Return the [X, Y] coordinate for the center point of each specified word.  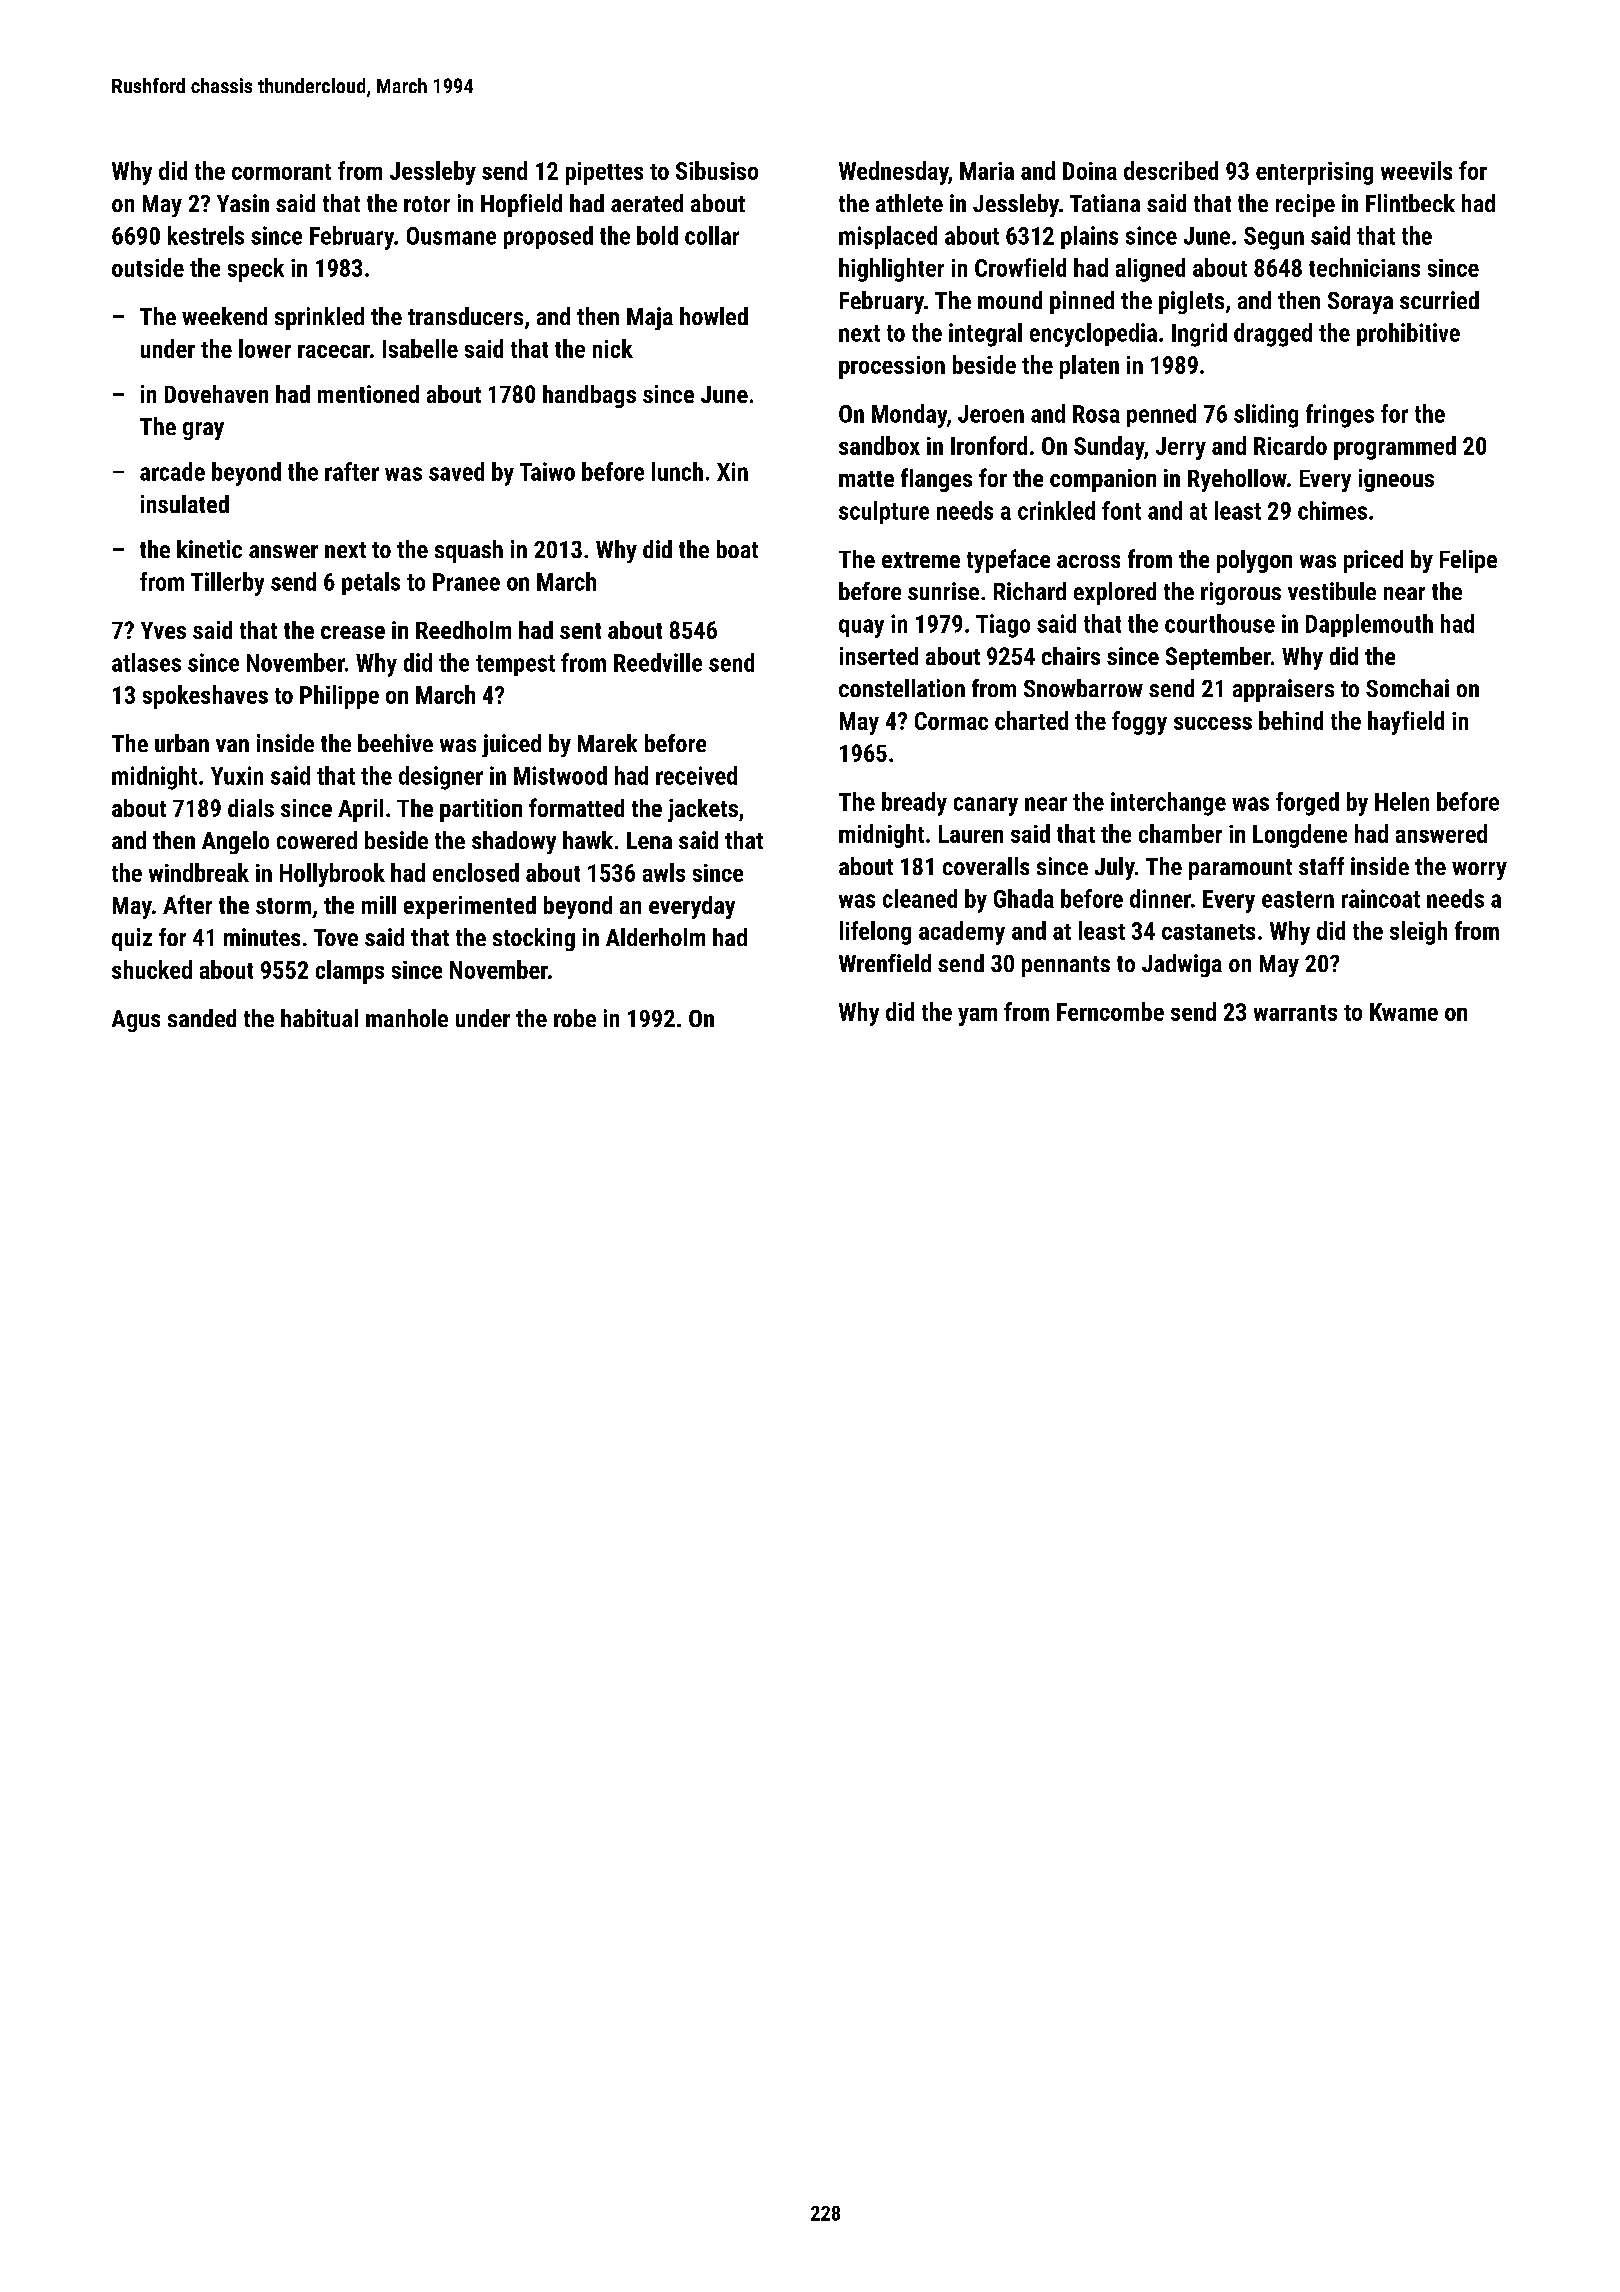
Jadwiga [1182, 965]
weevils [1416, 170]
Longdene [1300, 836]
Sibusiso [717, 170]
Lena [649, 840]
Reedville [658, 662]
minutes [262, 937]
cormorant [281, 172]
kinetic [209, 549]
